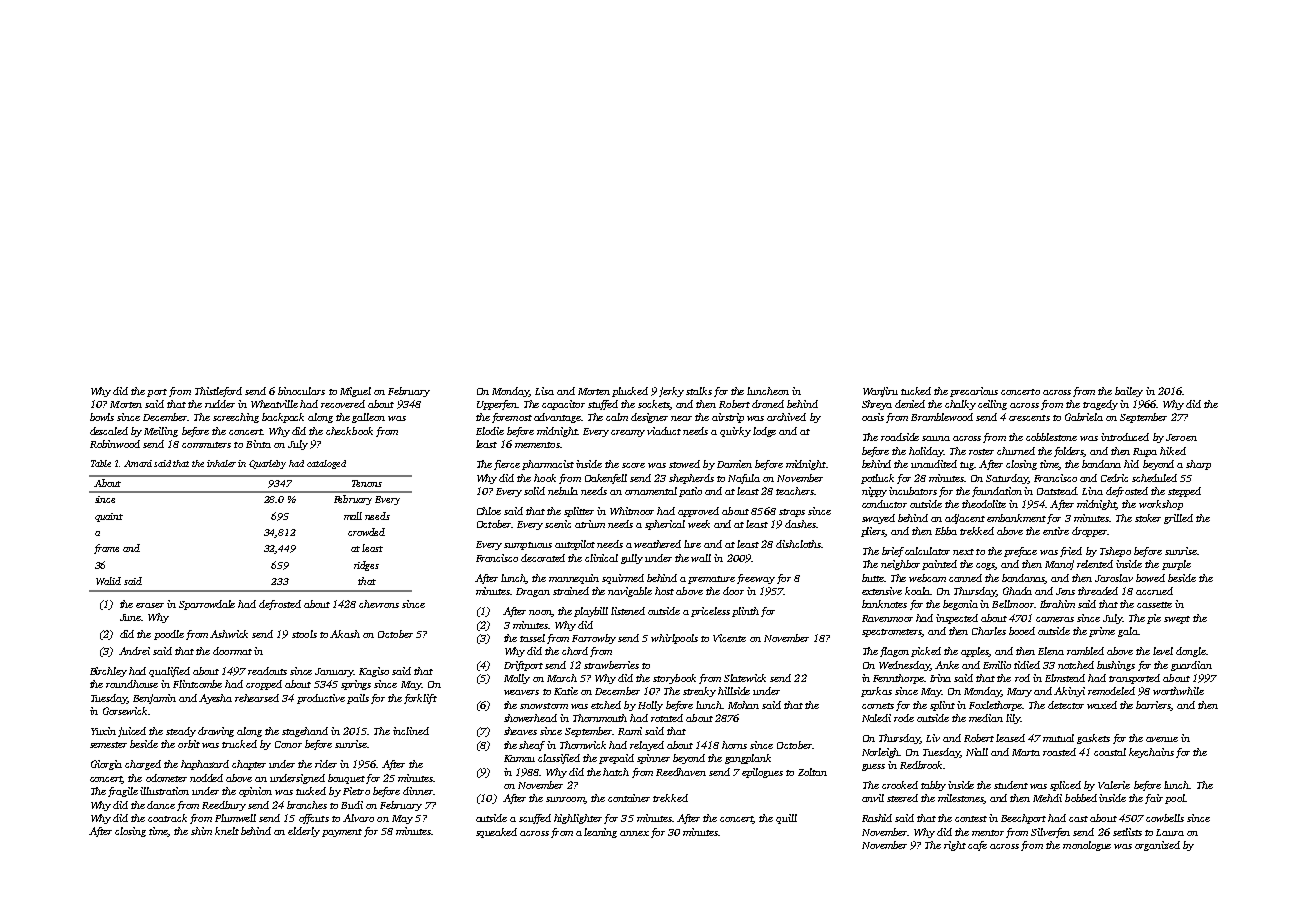 The height and width of the screenshot is (924, 1308). What do you see at coordinates (532, 638) in the screenshot?
I see `tassel` at bounding box center [532, 638].
